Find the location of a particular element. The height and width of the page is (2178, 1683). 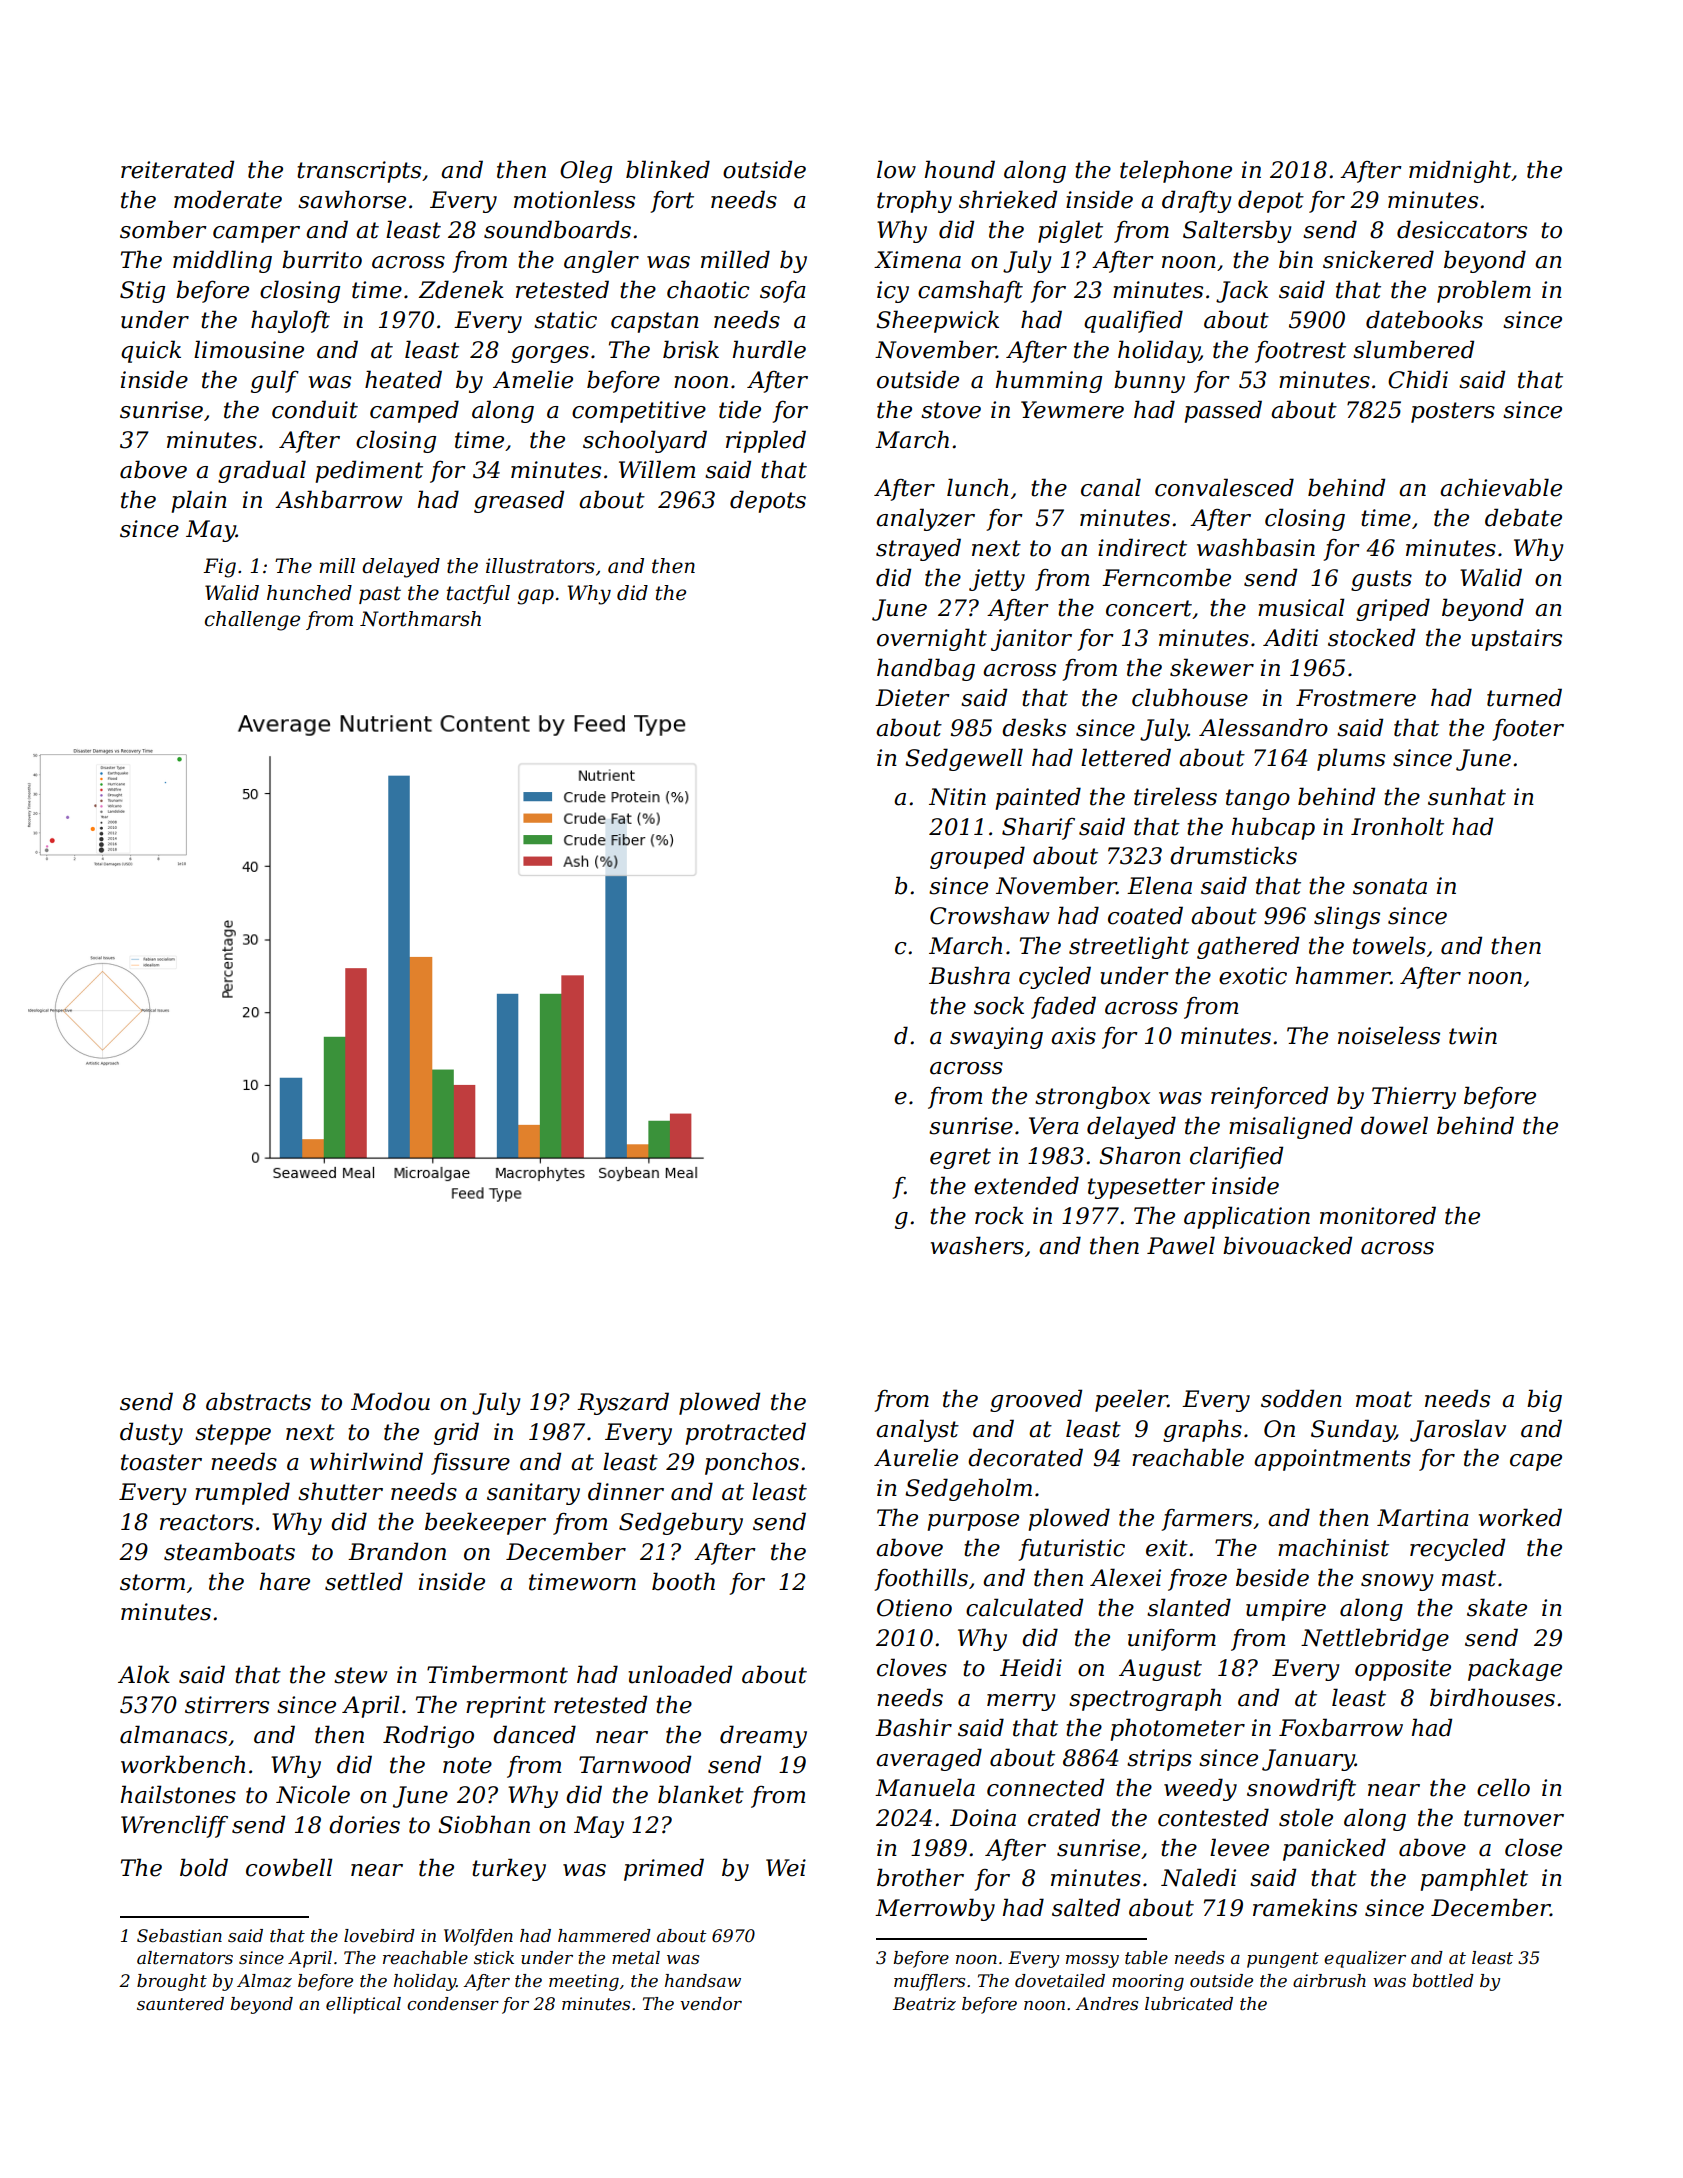

Modou is located at coordinates (390, 1401).
